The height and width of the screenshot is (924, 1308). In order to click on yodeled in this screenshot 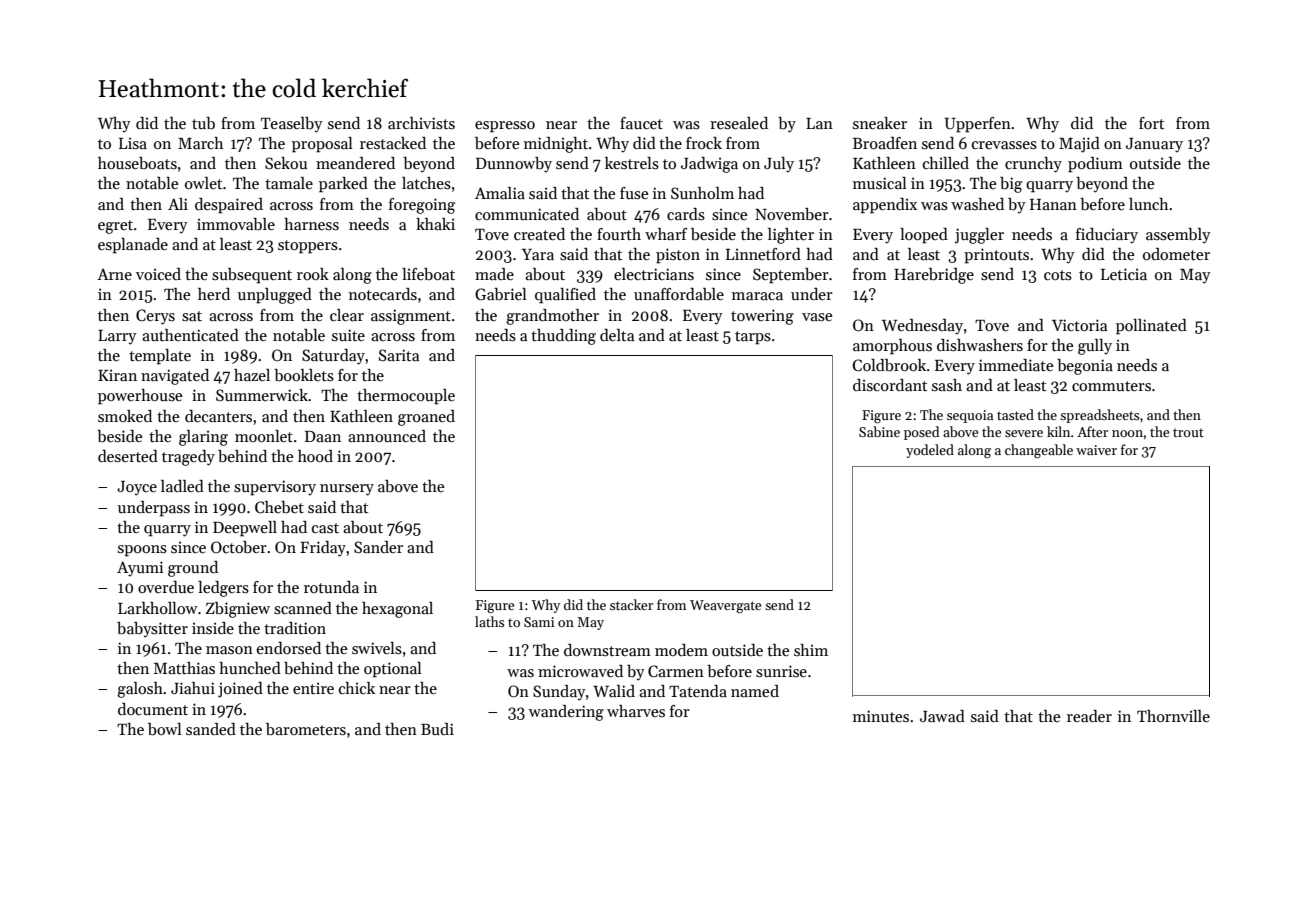, I will do `click(930, 451)`.
